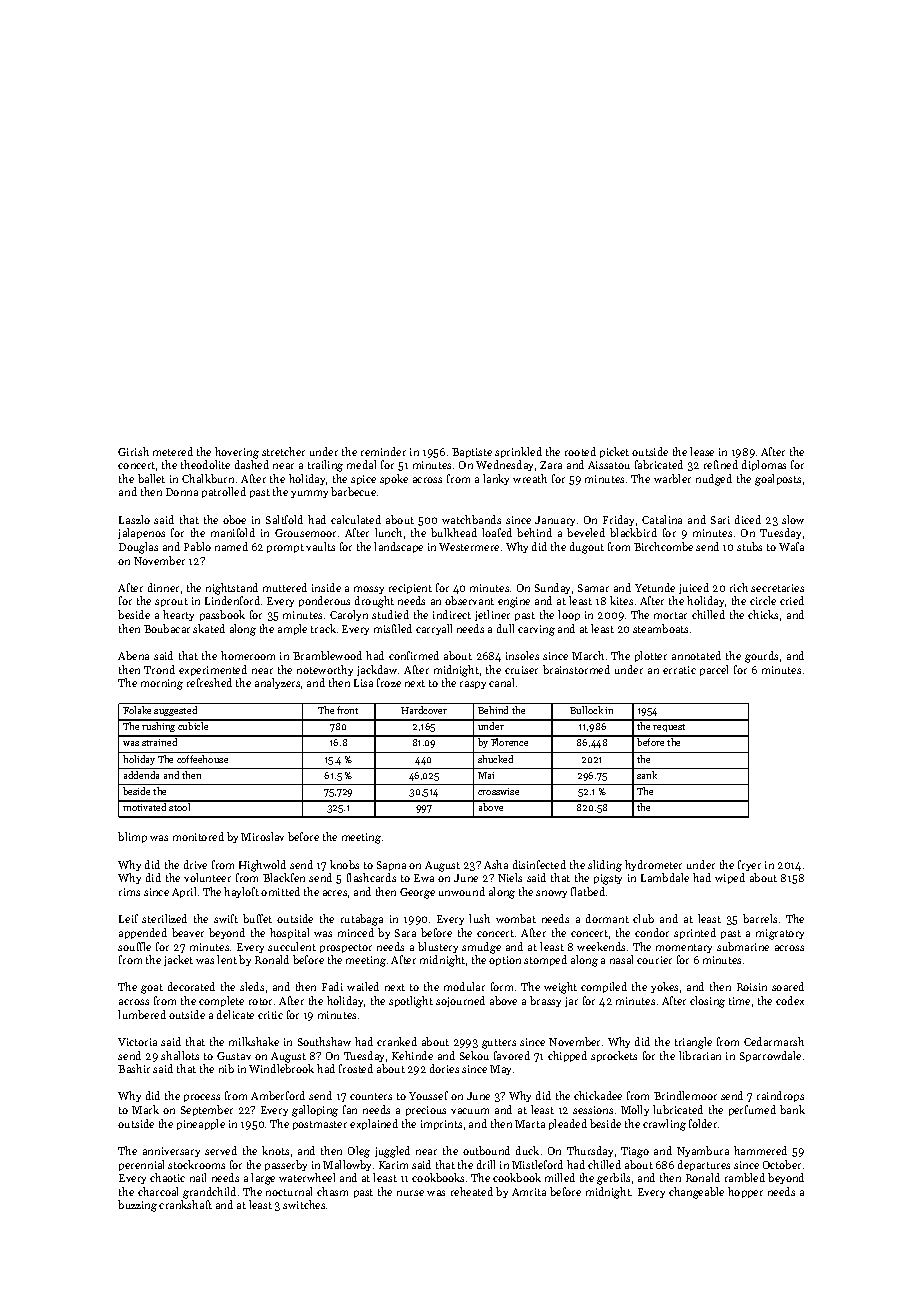 The width and height of the document is (924, 1308). Describe the element at coordinates (133, 451) in the document. I see `Girish` at that location.
